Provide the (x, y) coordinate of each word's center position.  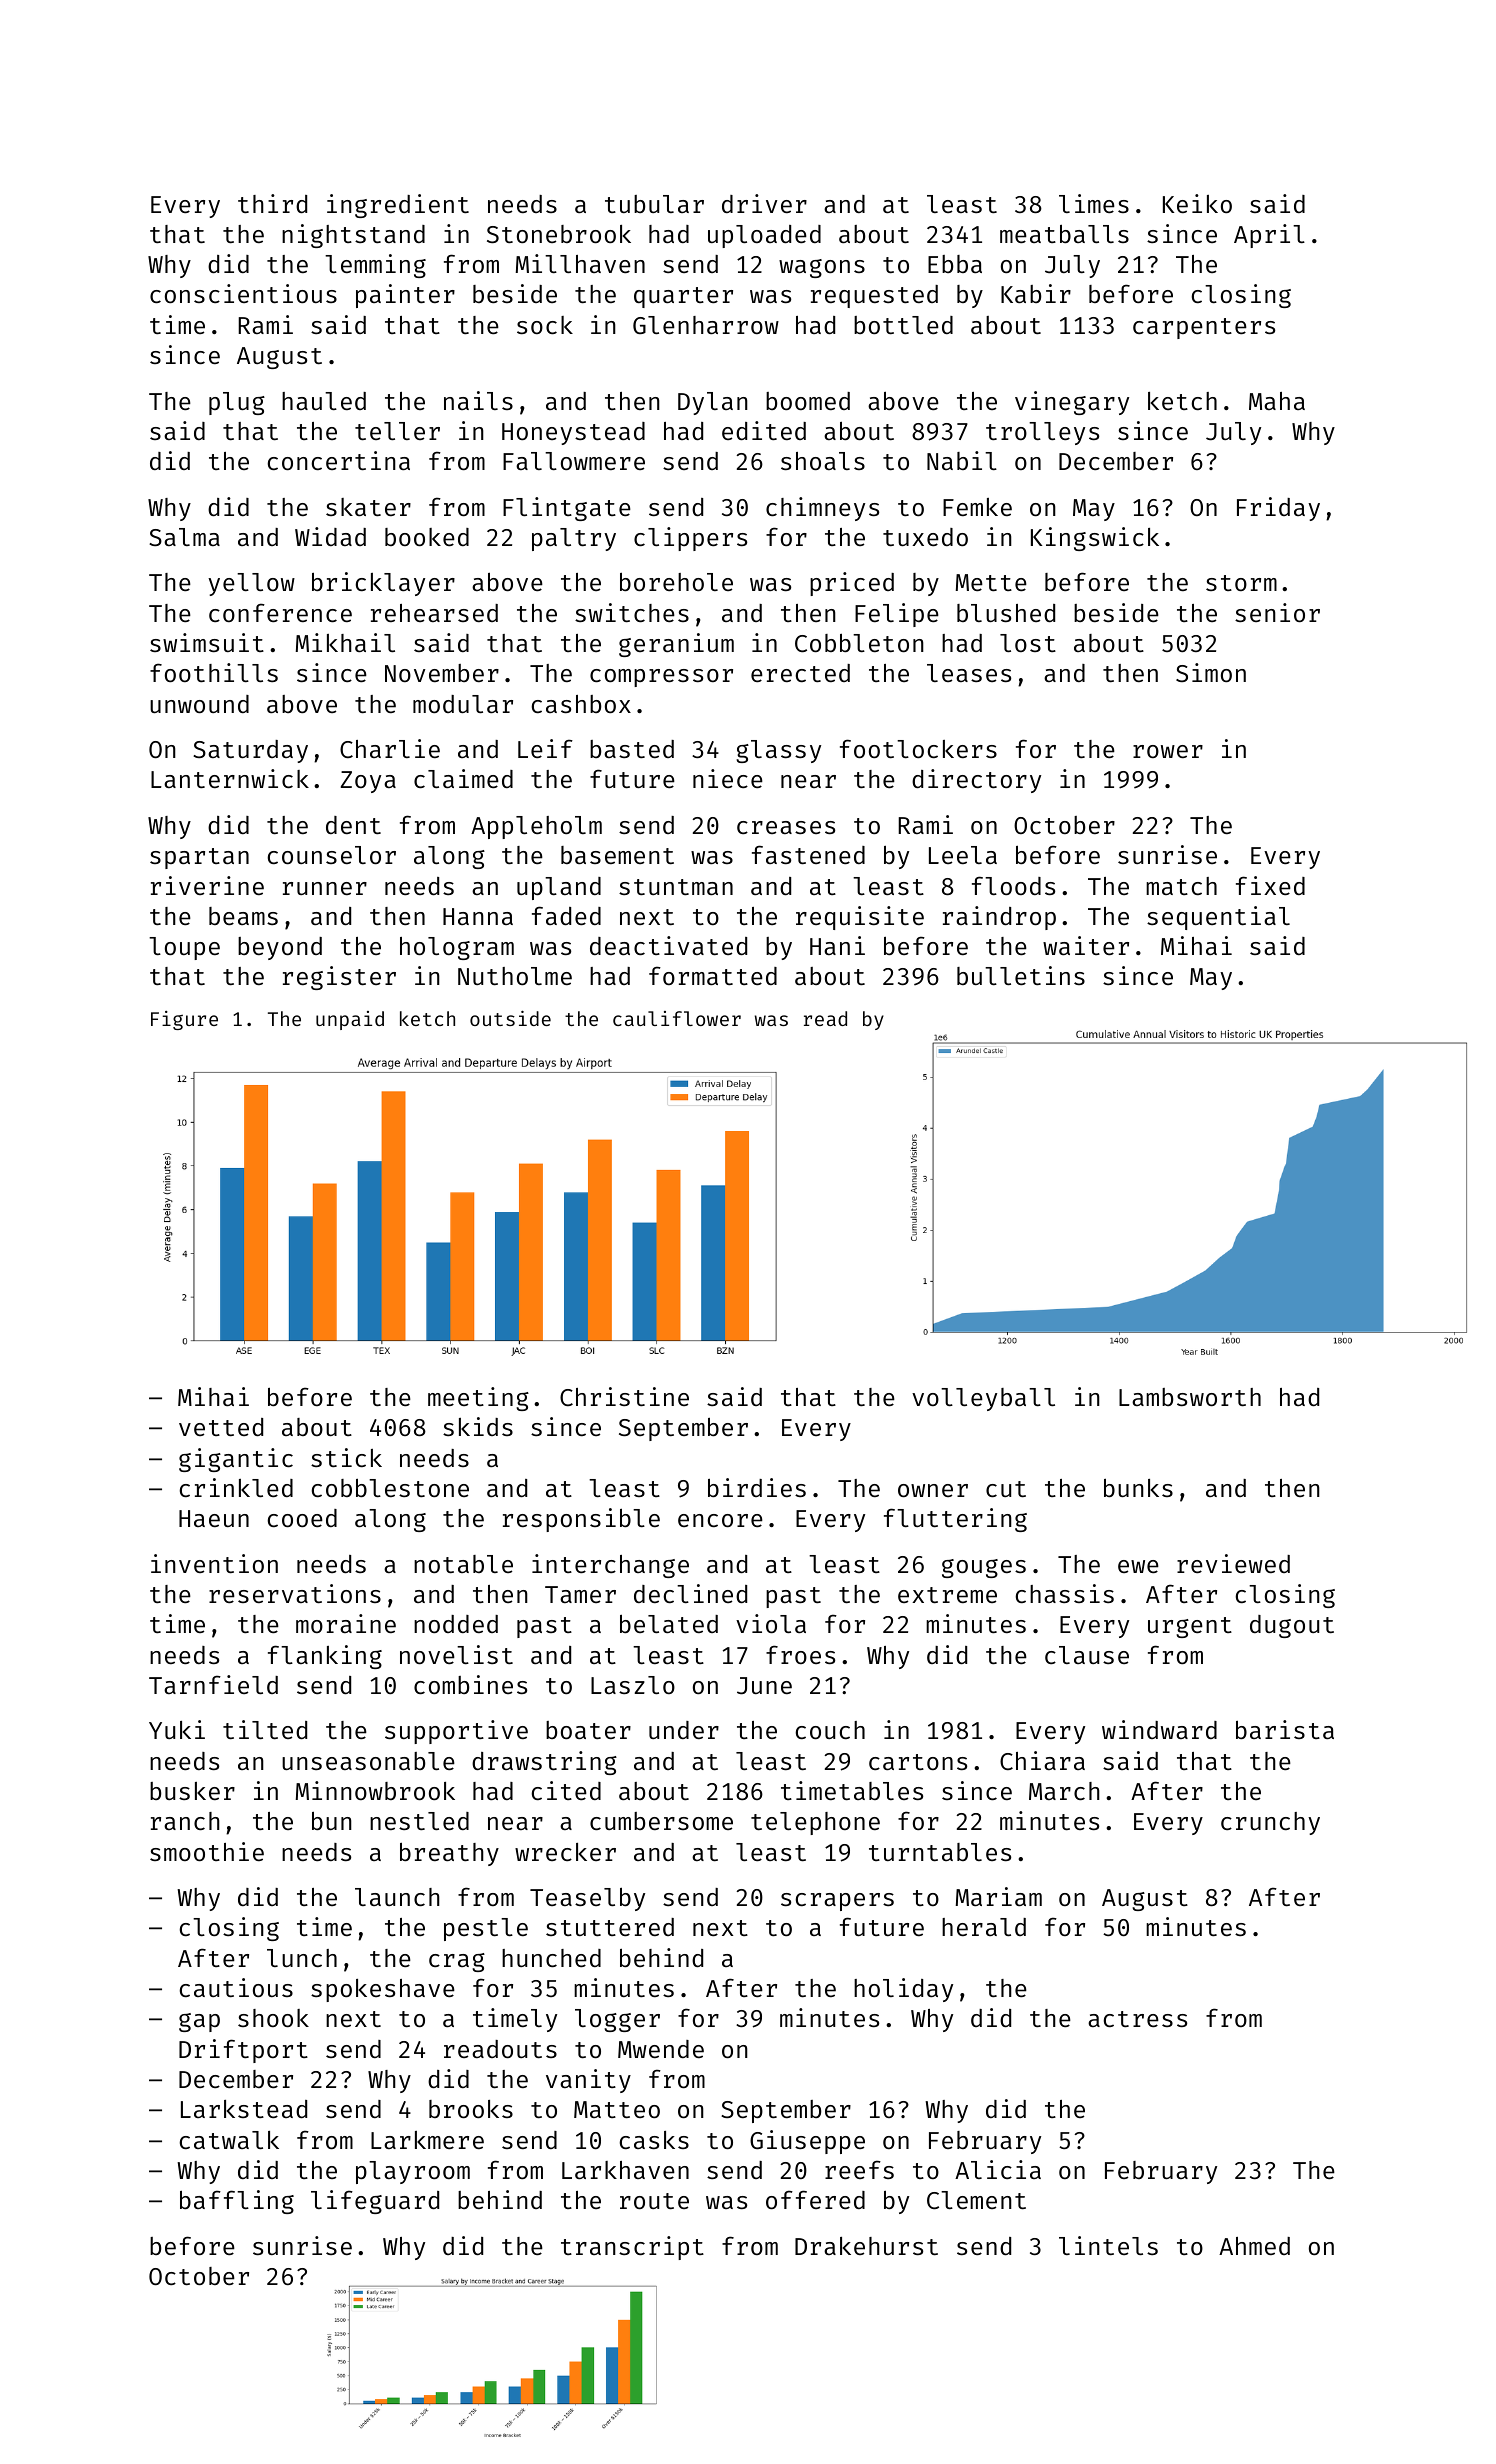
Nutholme (515, 976)
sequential (1218, 918)
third (272, 203)
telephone (815, 1823)
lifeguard (375, 2202)
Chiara (1042, 1760)
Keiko (1197, 203)
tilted (265, 1729)
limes (1094, 203)
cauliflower (677, 1018)
